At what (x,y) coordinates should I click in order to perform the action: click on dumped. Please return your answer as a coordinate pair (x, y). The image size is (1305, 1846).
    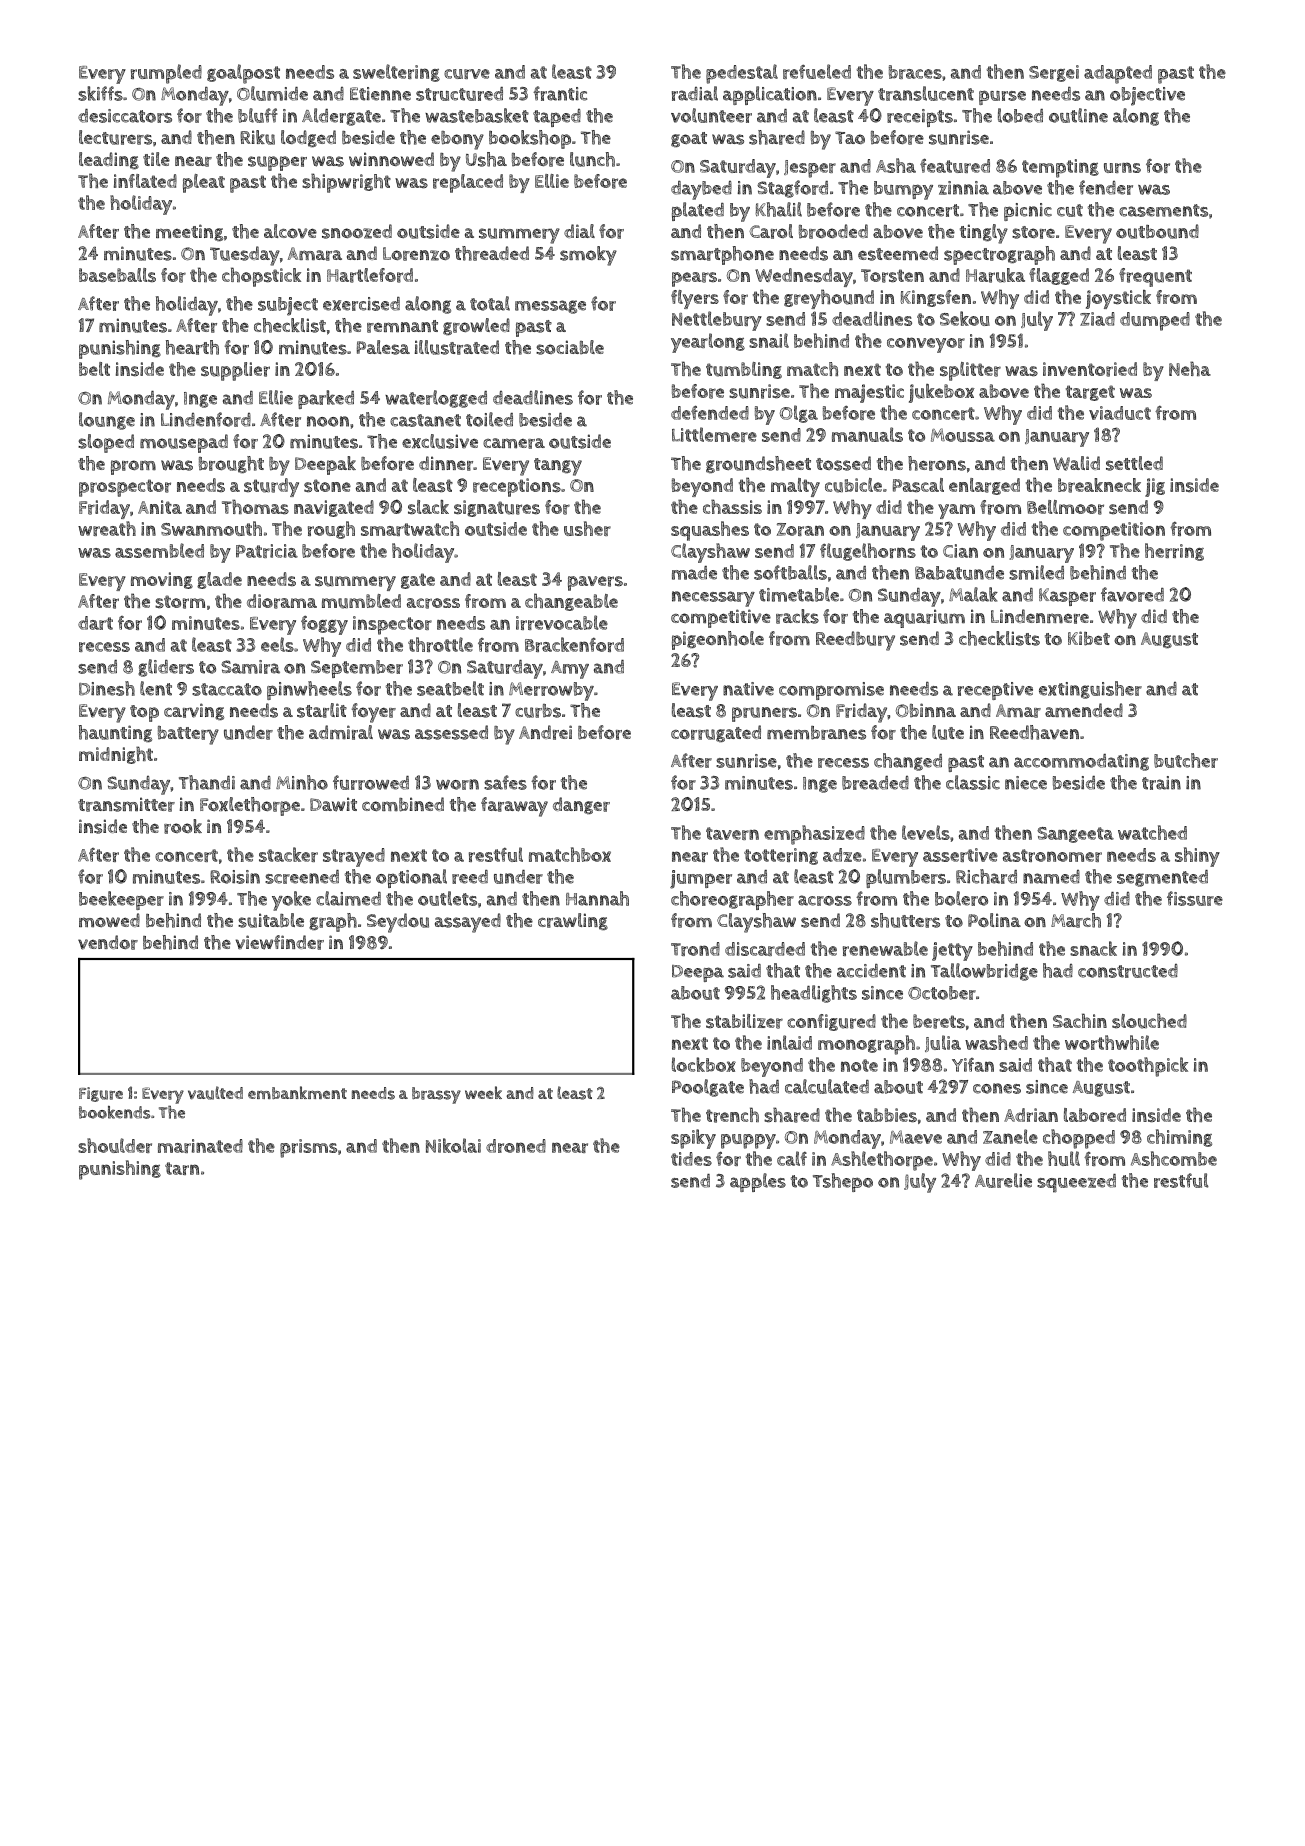
    Looking at the image, I should click on (1155, 321).
